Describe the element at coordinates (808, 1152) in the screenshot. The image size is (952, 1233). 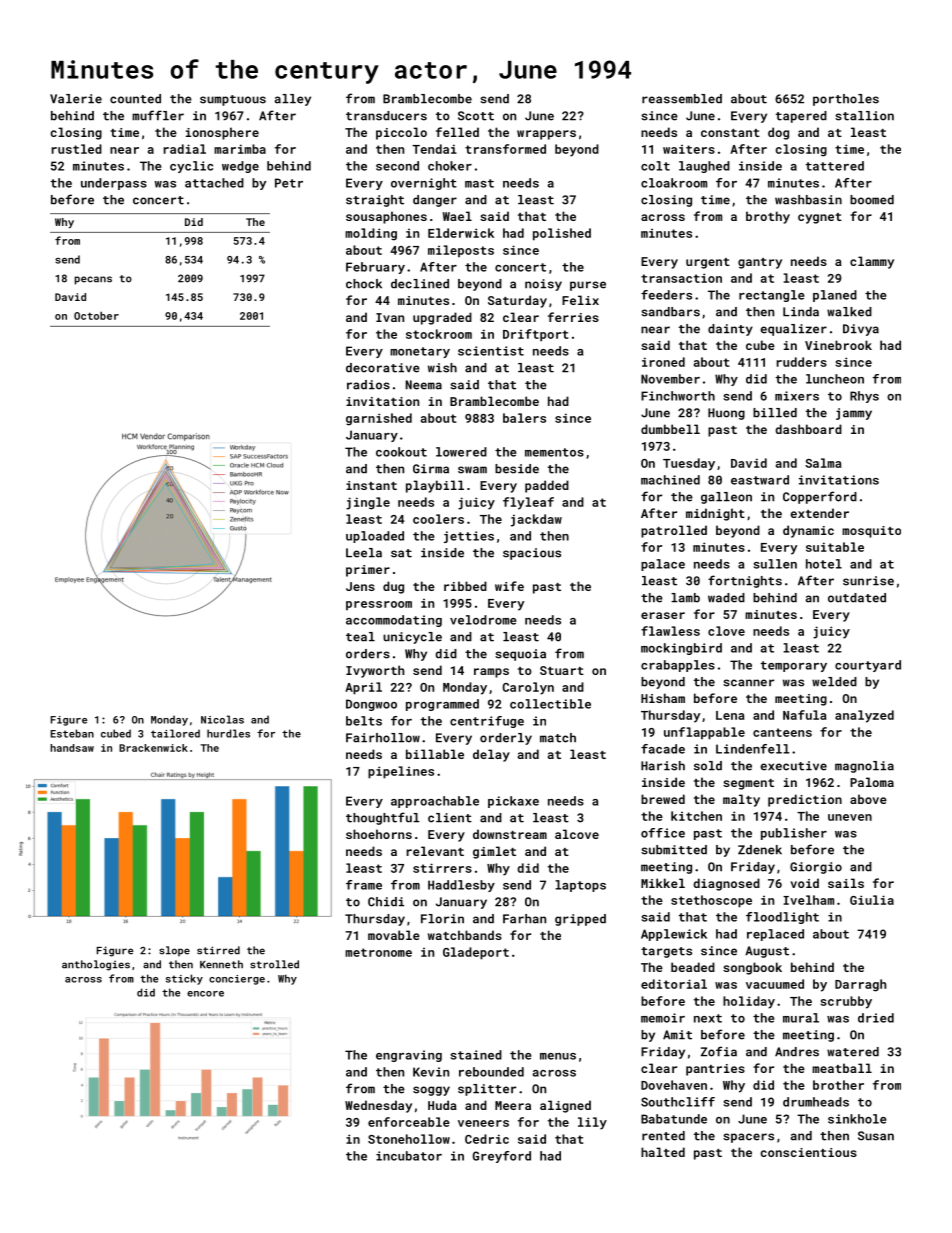
I see `conscientious` at that location.
